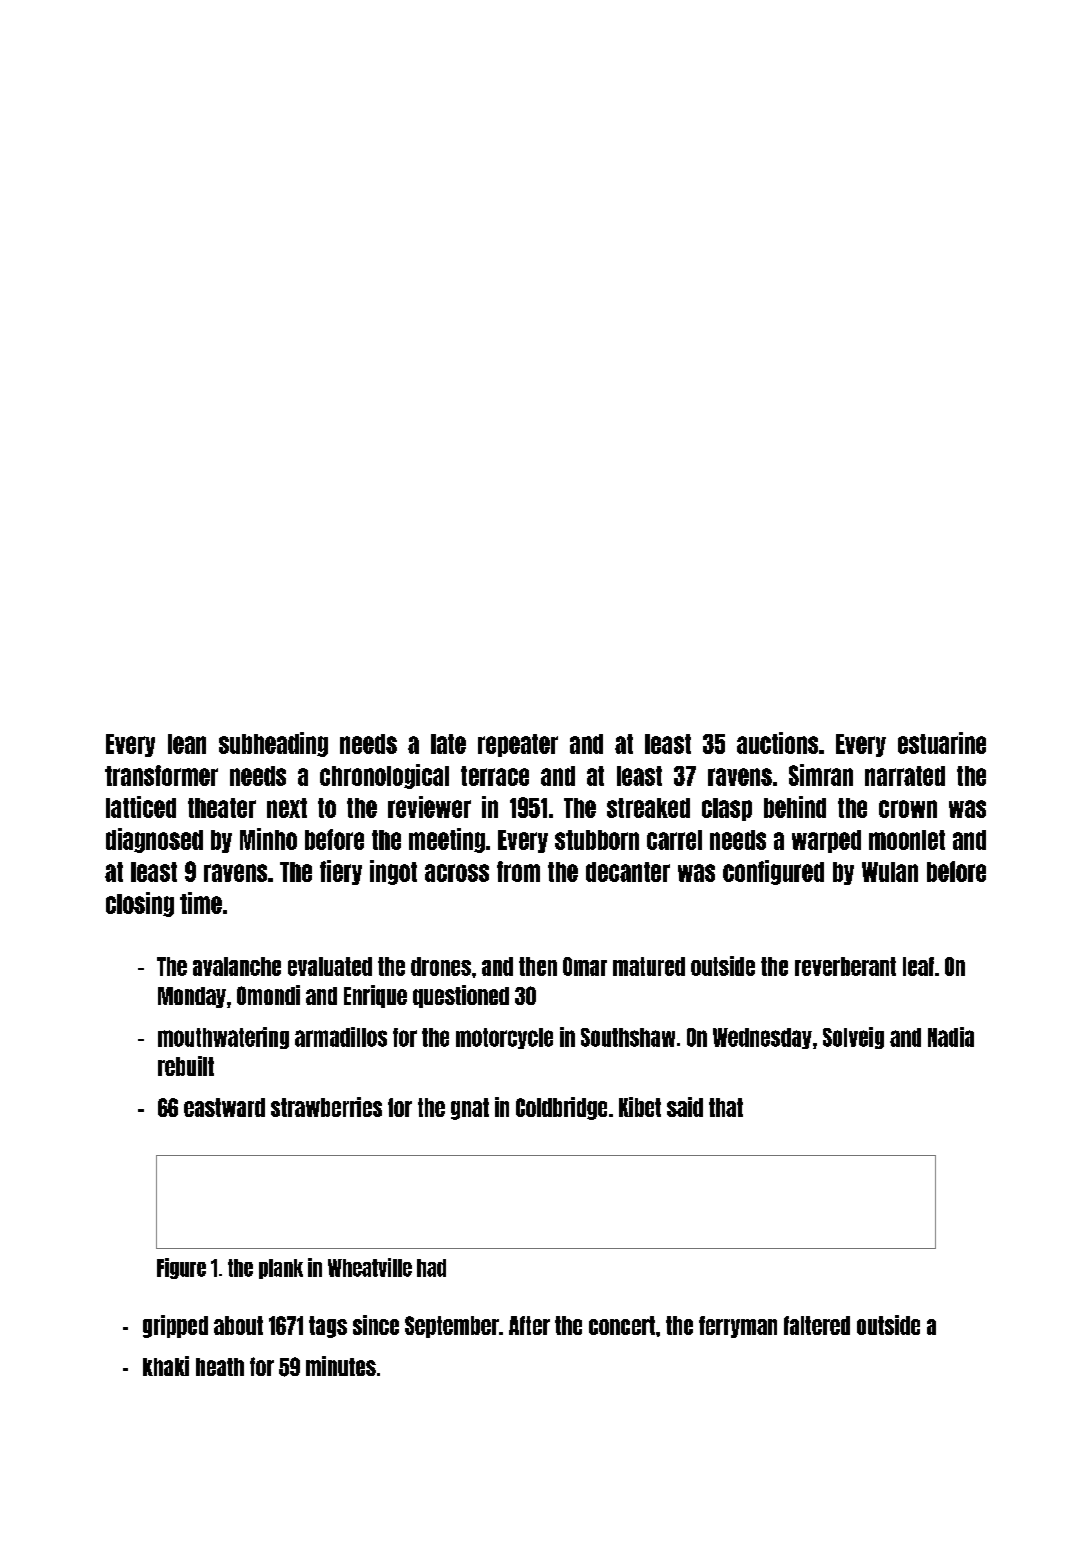  I want to click on diagnosed, so click(154, 840).
